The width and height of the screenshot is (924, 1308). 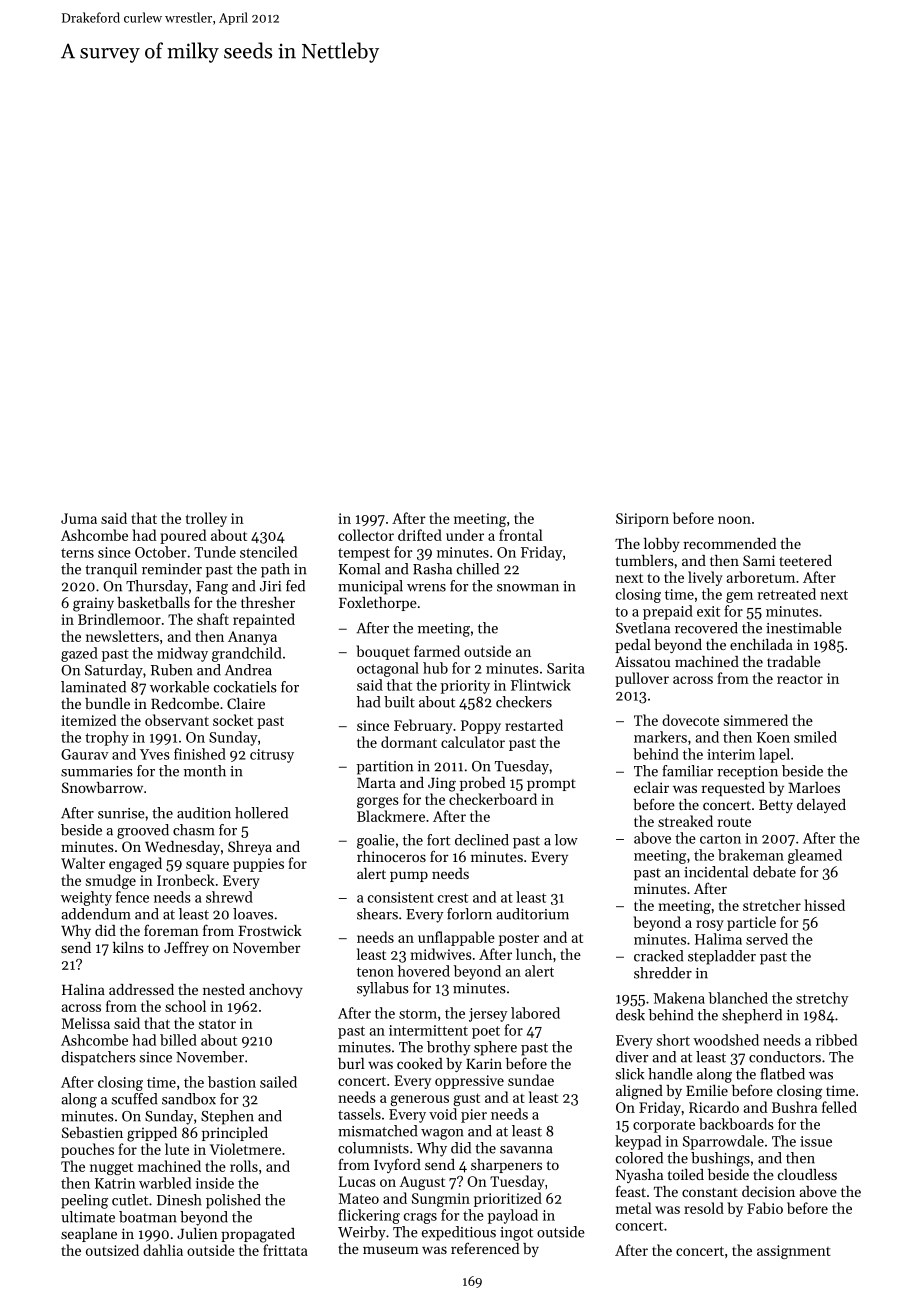 I want to click on noon, so click(x=734, y=520).
